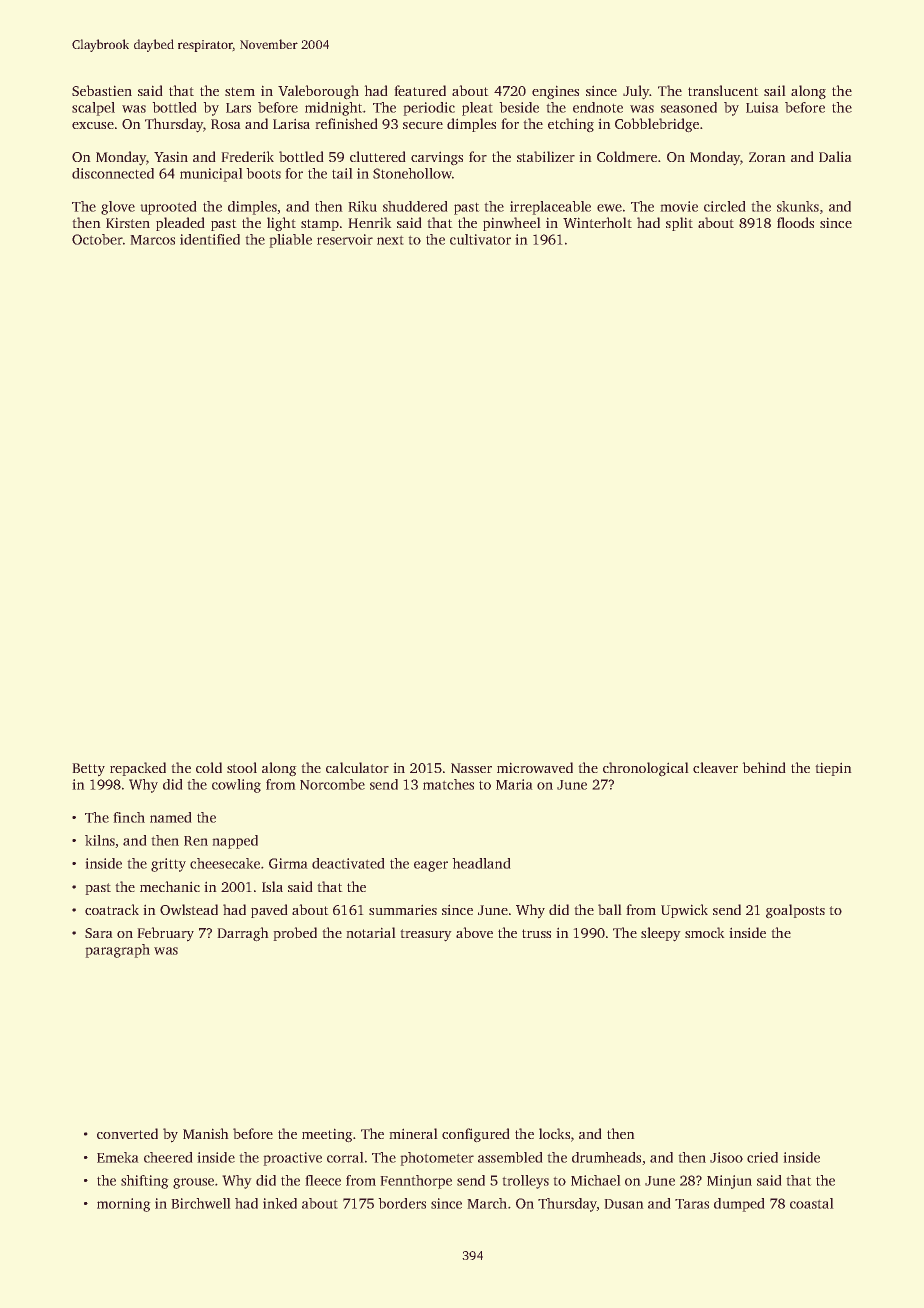  I want to click on Birchwell, so click(201, 1203).
